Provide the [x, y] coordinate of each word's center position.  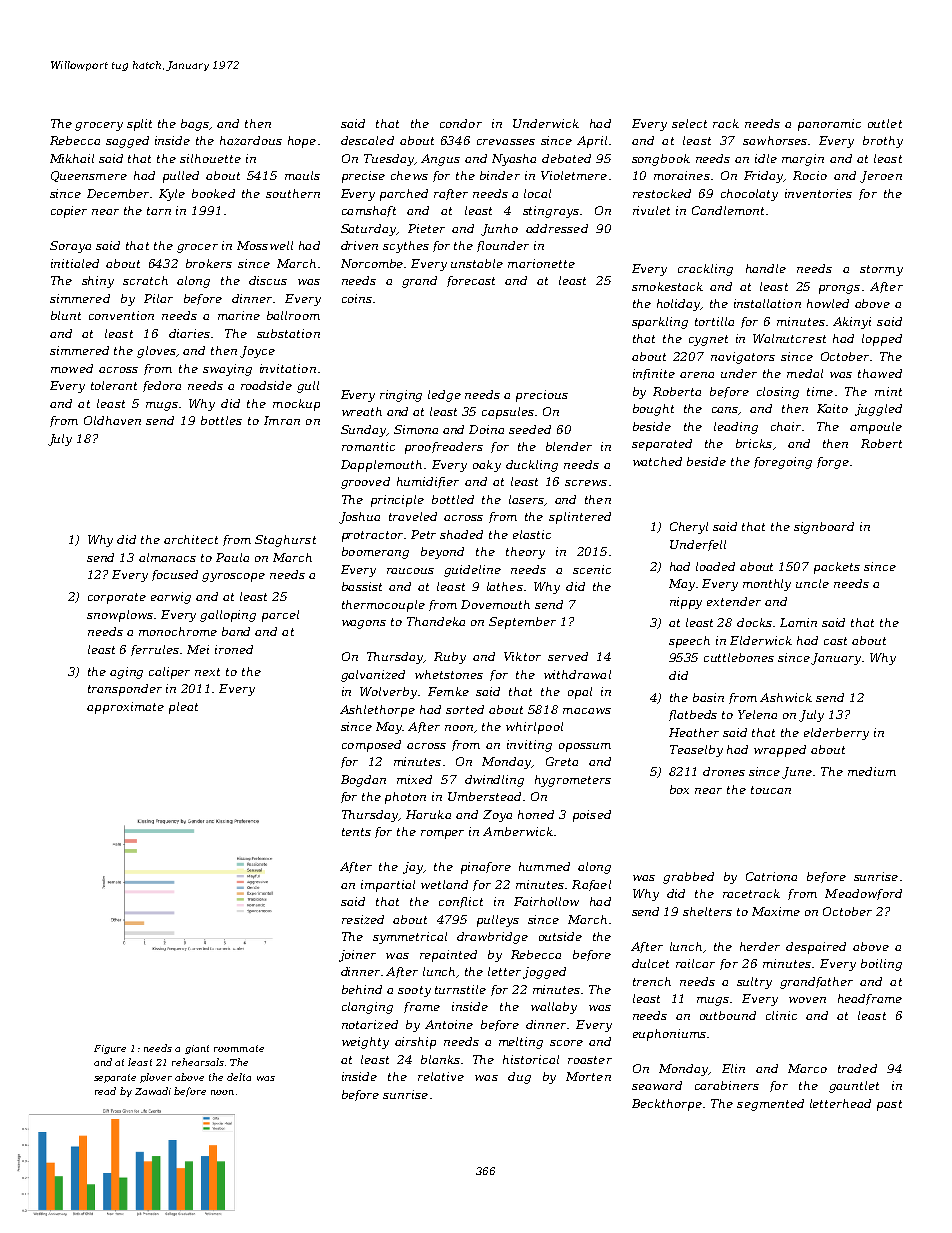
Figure [110, 1049]
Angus [440, 160]
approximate [125, 708]
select [689, 123]
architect [191, 539]
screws [586, 483]
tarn [159, 211]
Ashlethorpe [377, 711]
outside [560, 936]
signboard [824, 528]
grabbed [688, 878]
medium [872, 771]
